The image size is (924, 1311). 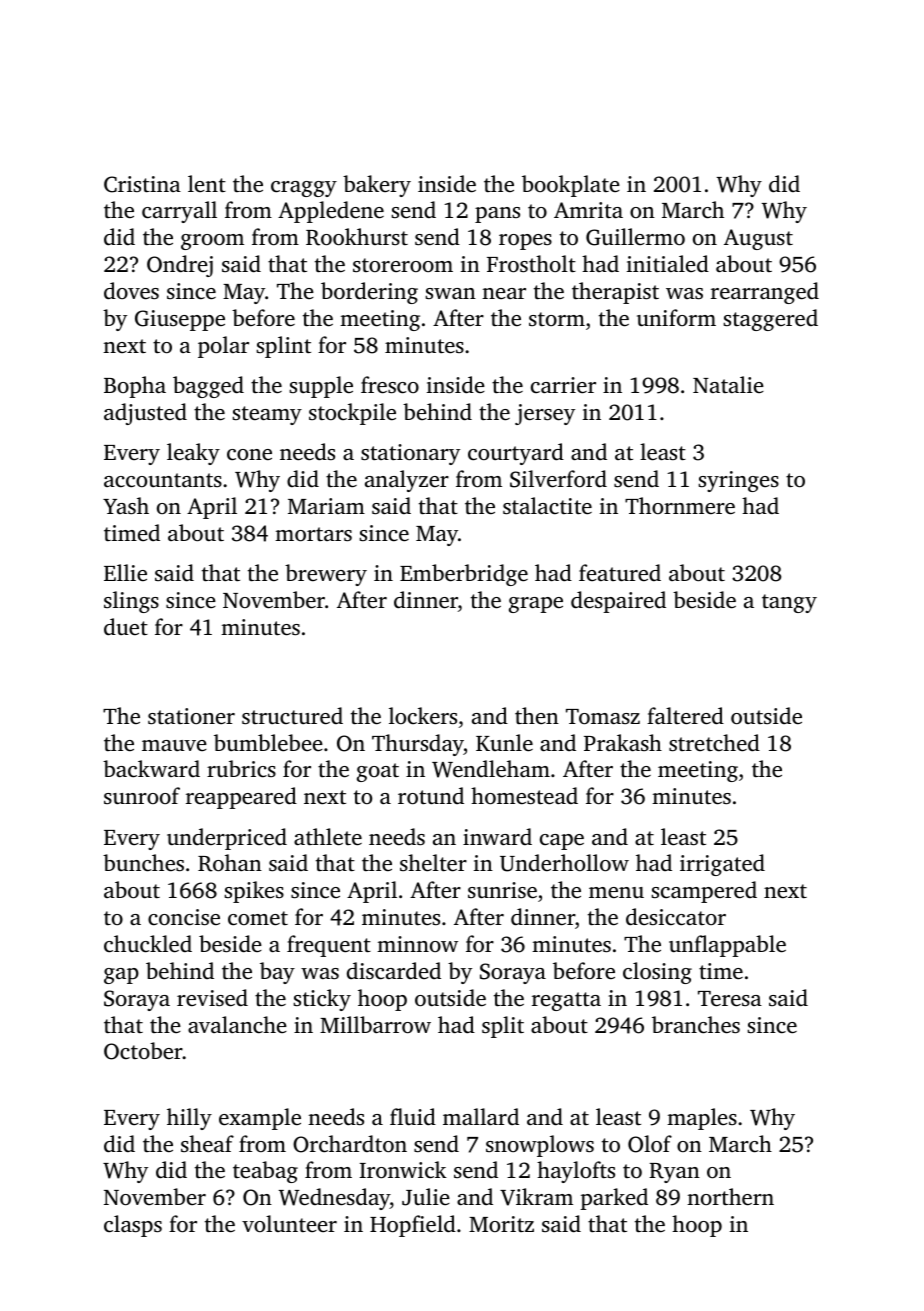 What do you see at coordinates (730, 999) in the screenshot?
I see `Teresa` at bounding box center [730, 999].
